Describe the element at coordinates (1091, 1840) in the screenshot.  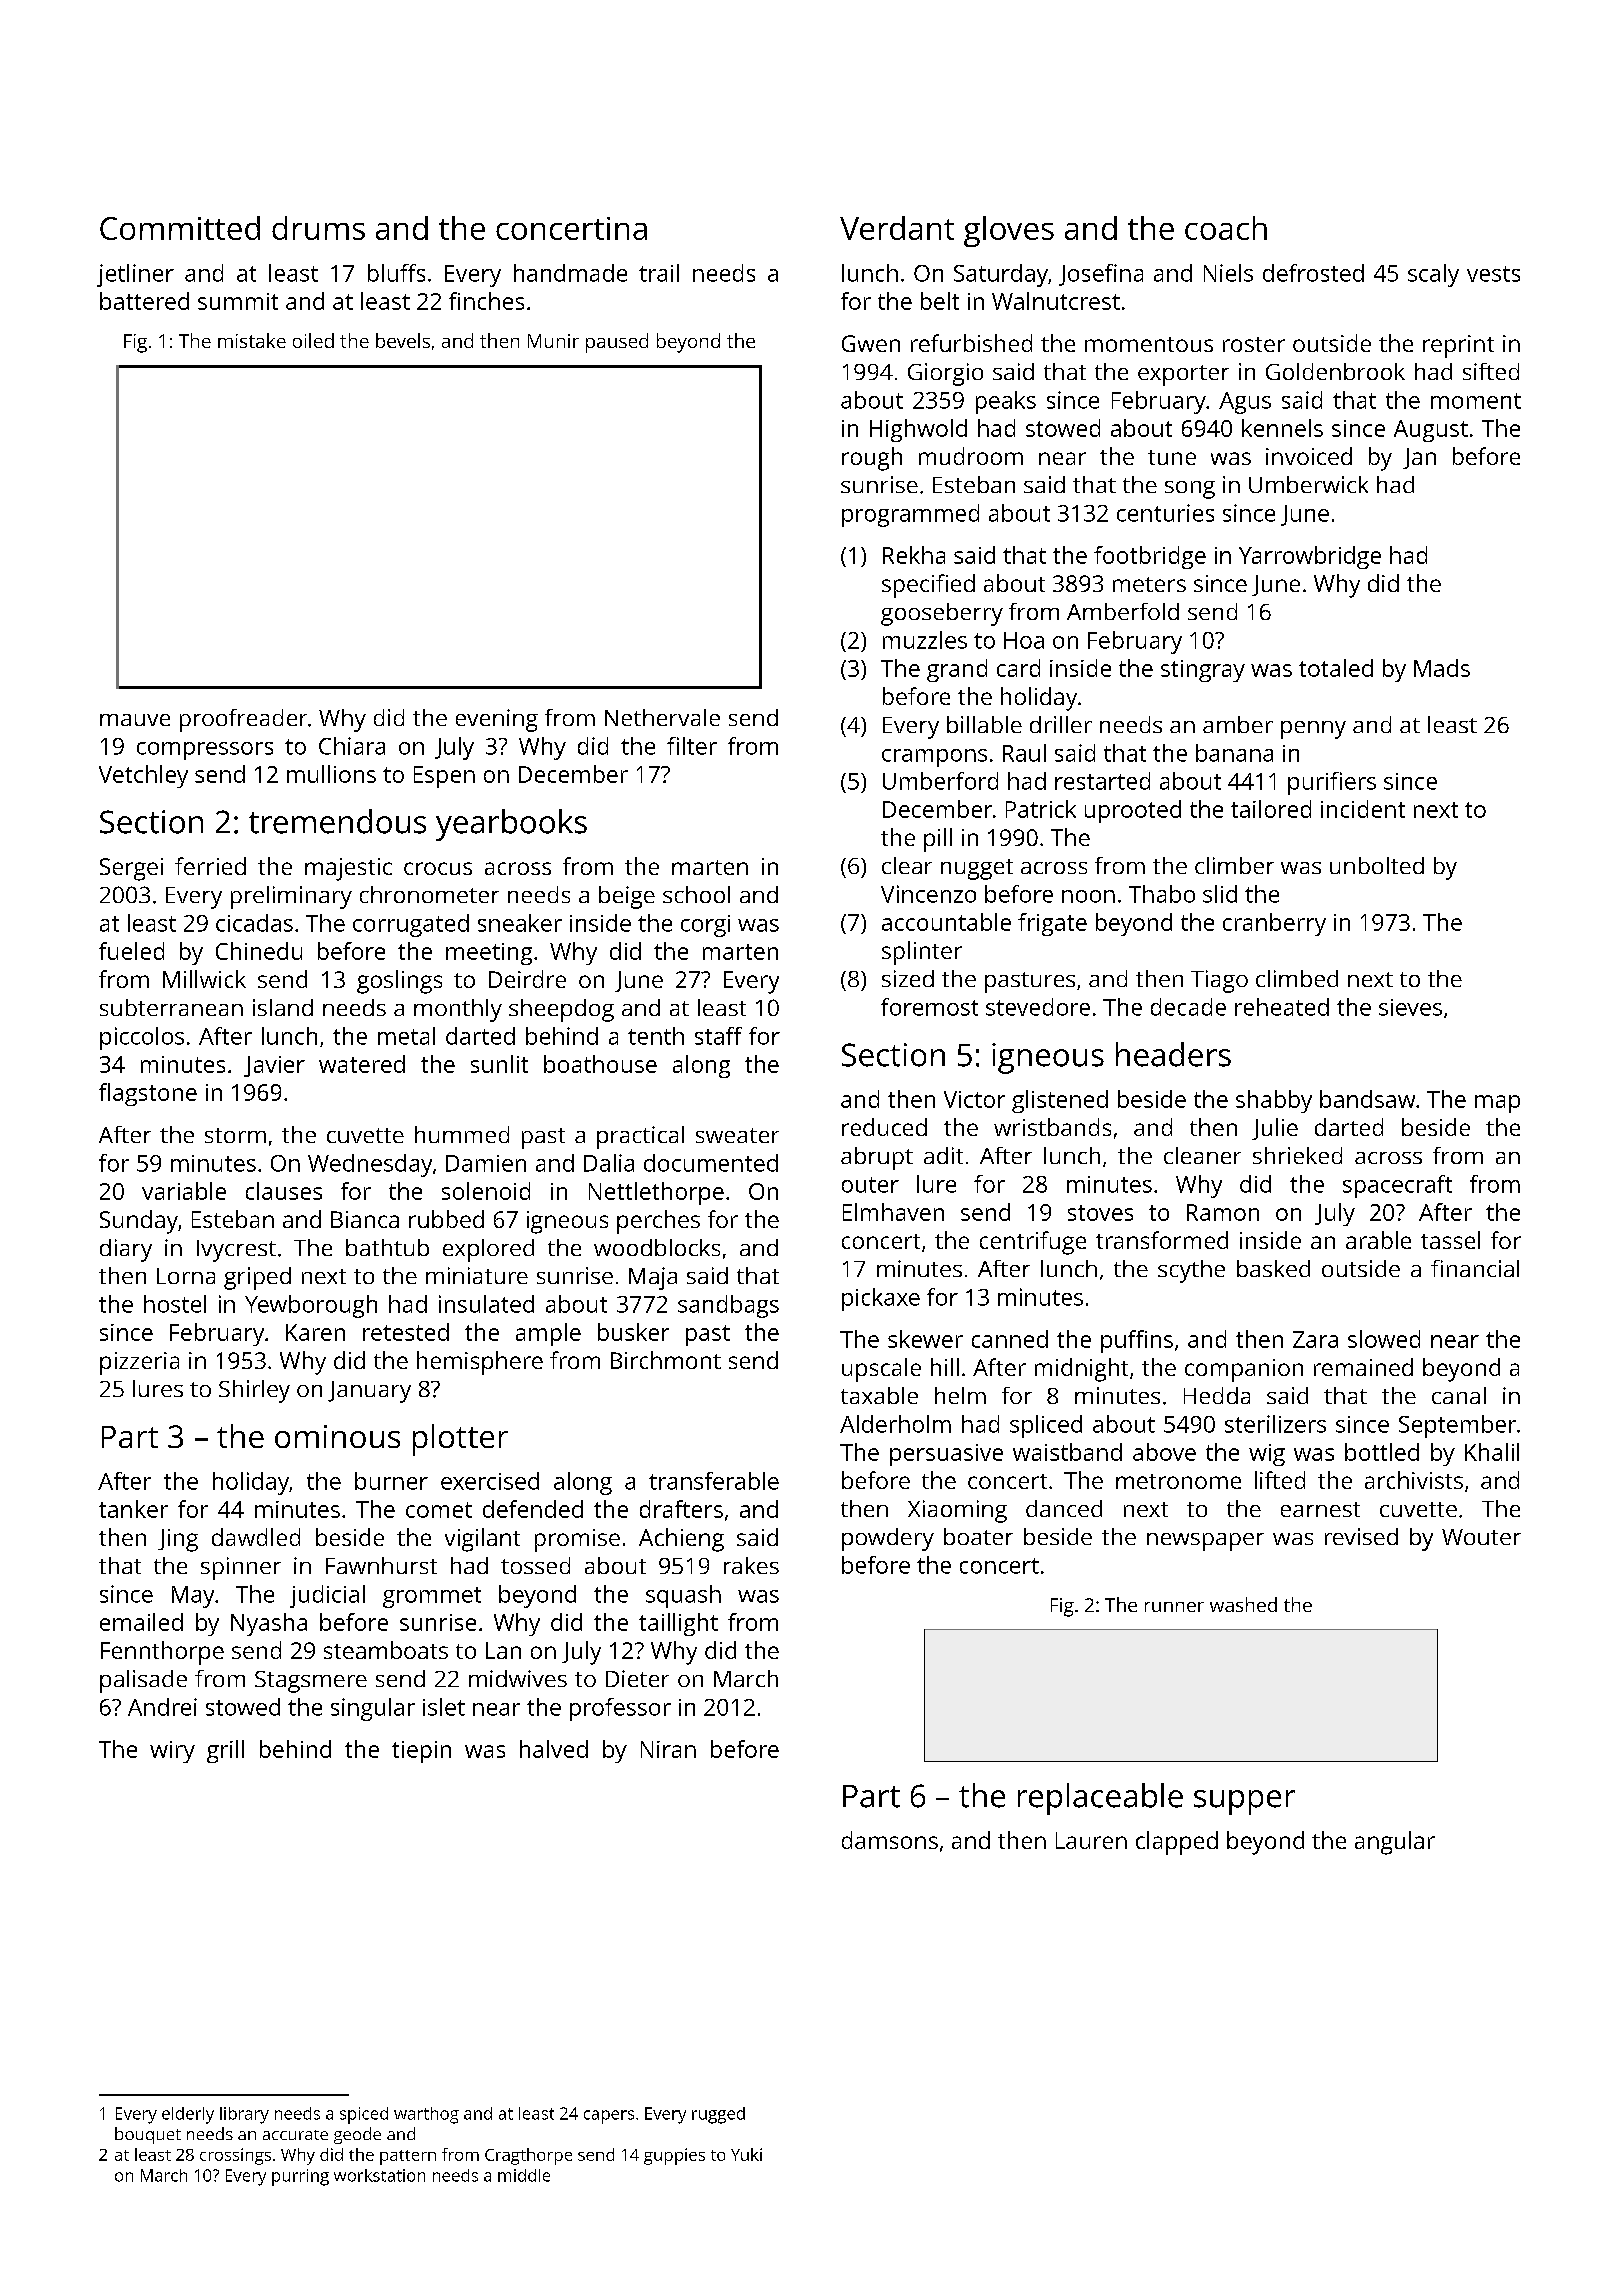
I see `Lauren` at that location.
